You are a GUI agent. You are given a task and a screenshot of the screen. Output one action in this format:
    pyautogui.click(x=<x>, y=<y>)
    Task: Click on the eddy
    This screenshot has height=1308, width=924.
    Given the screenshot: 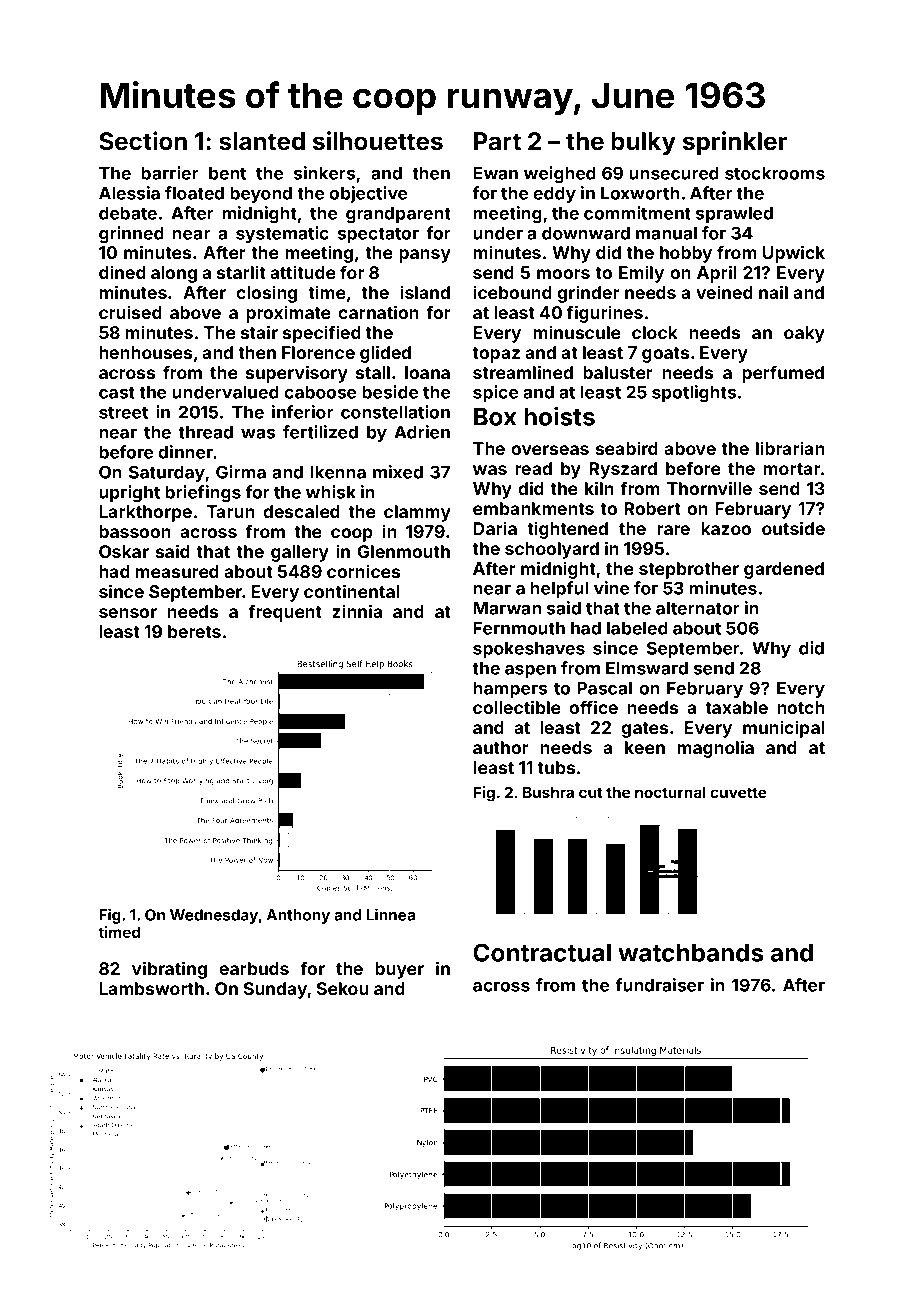 What is the action you would take?
    pyautogui.click(x=554, y=195)
